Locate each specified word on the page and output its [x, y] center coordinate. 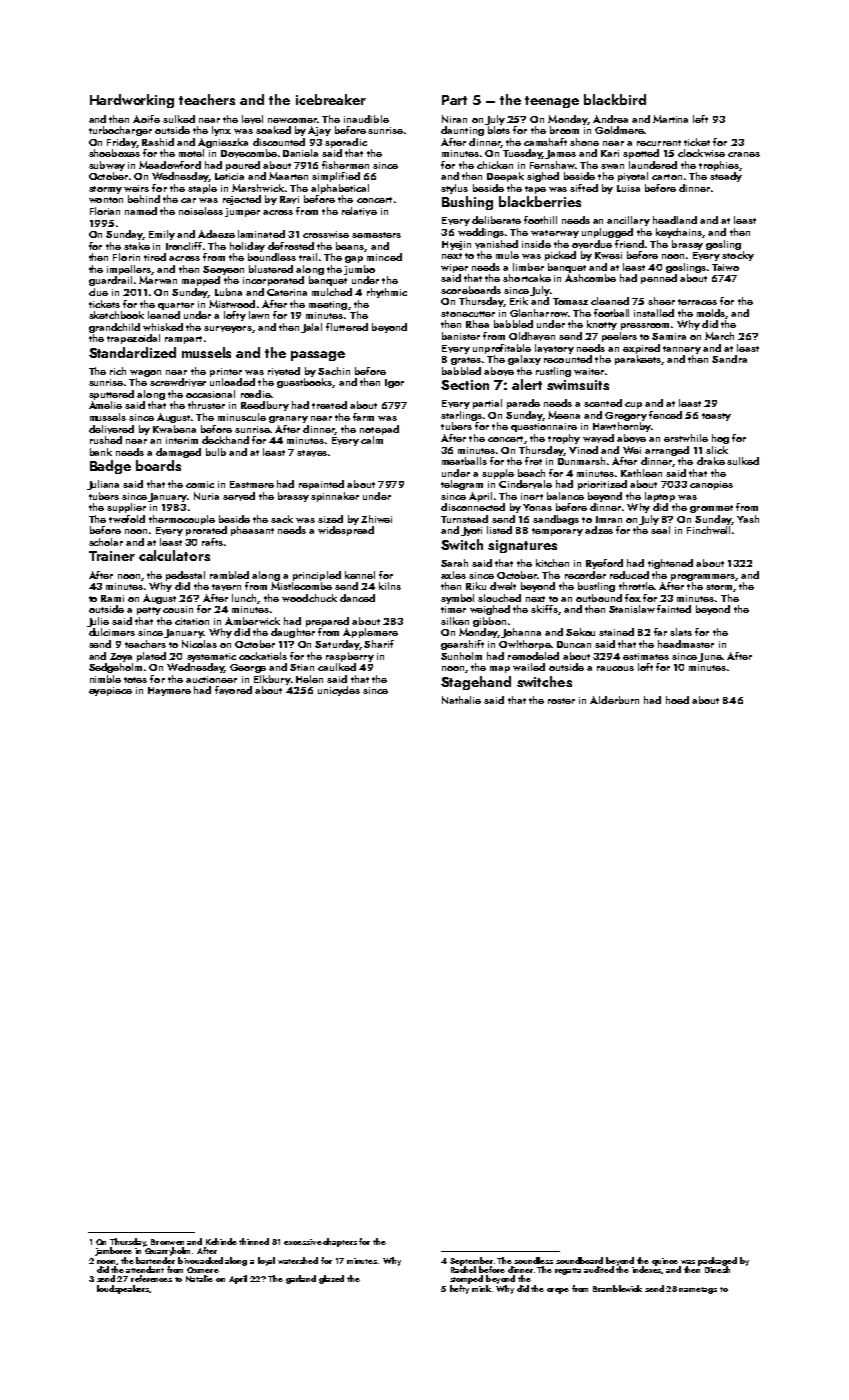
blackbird [615, 99]
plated [151, 657]
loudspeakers [123, 1289]
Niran [454, 119]
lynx [221, 131]
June [709, 657]
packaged [717, 1261]
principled [317, 576]
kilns [390, 586]
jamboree [113, 1251]
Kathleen [641, 473]
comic [200, 484]
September [471, 1261]
